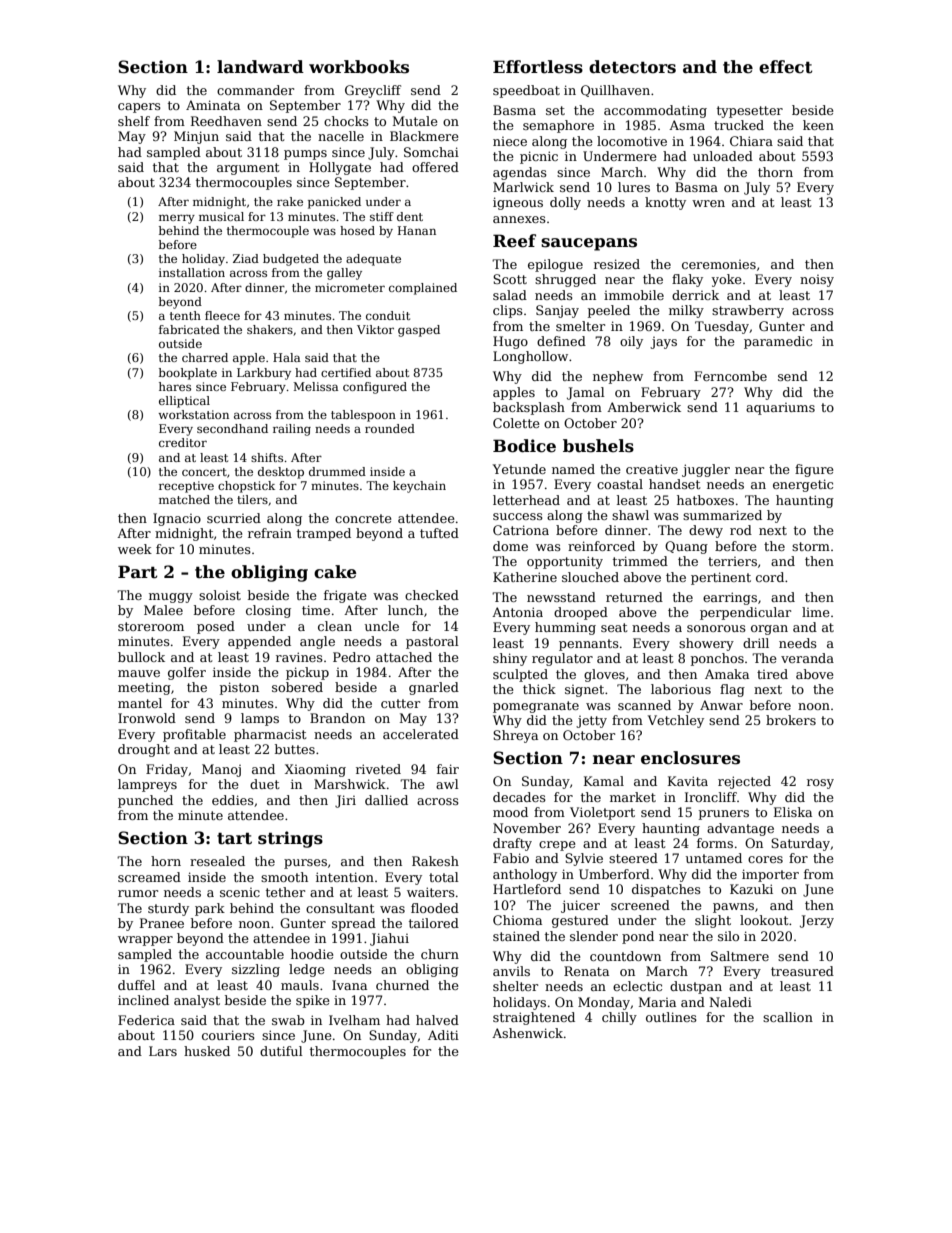  I want to click on detectors, so click(632, 67).
